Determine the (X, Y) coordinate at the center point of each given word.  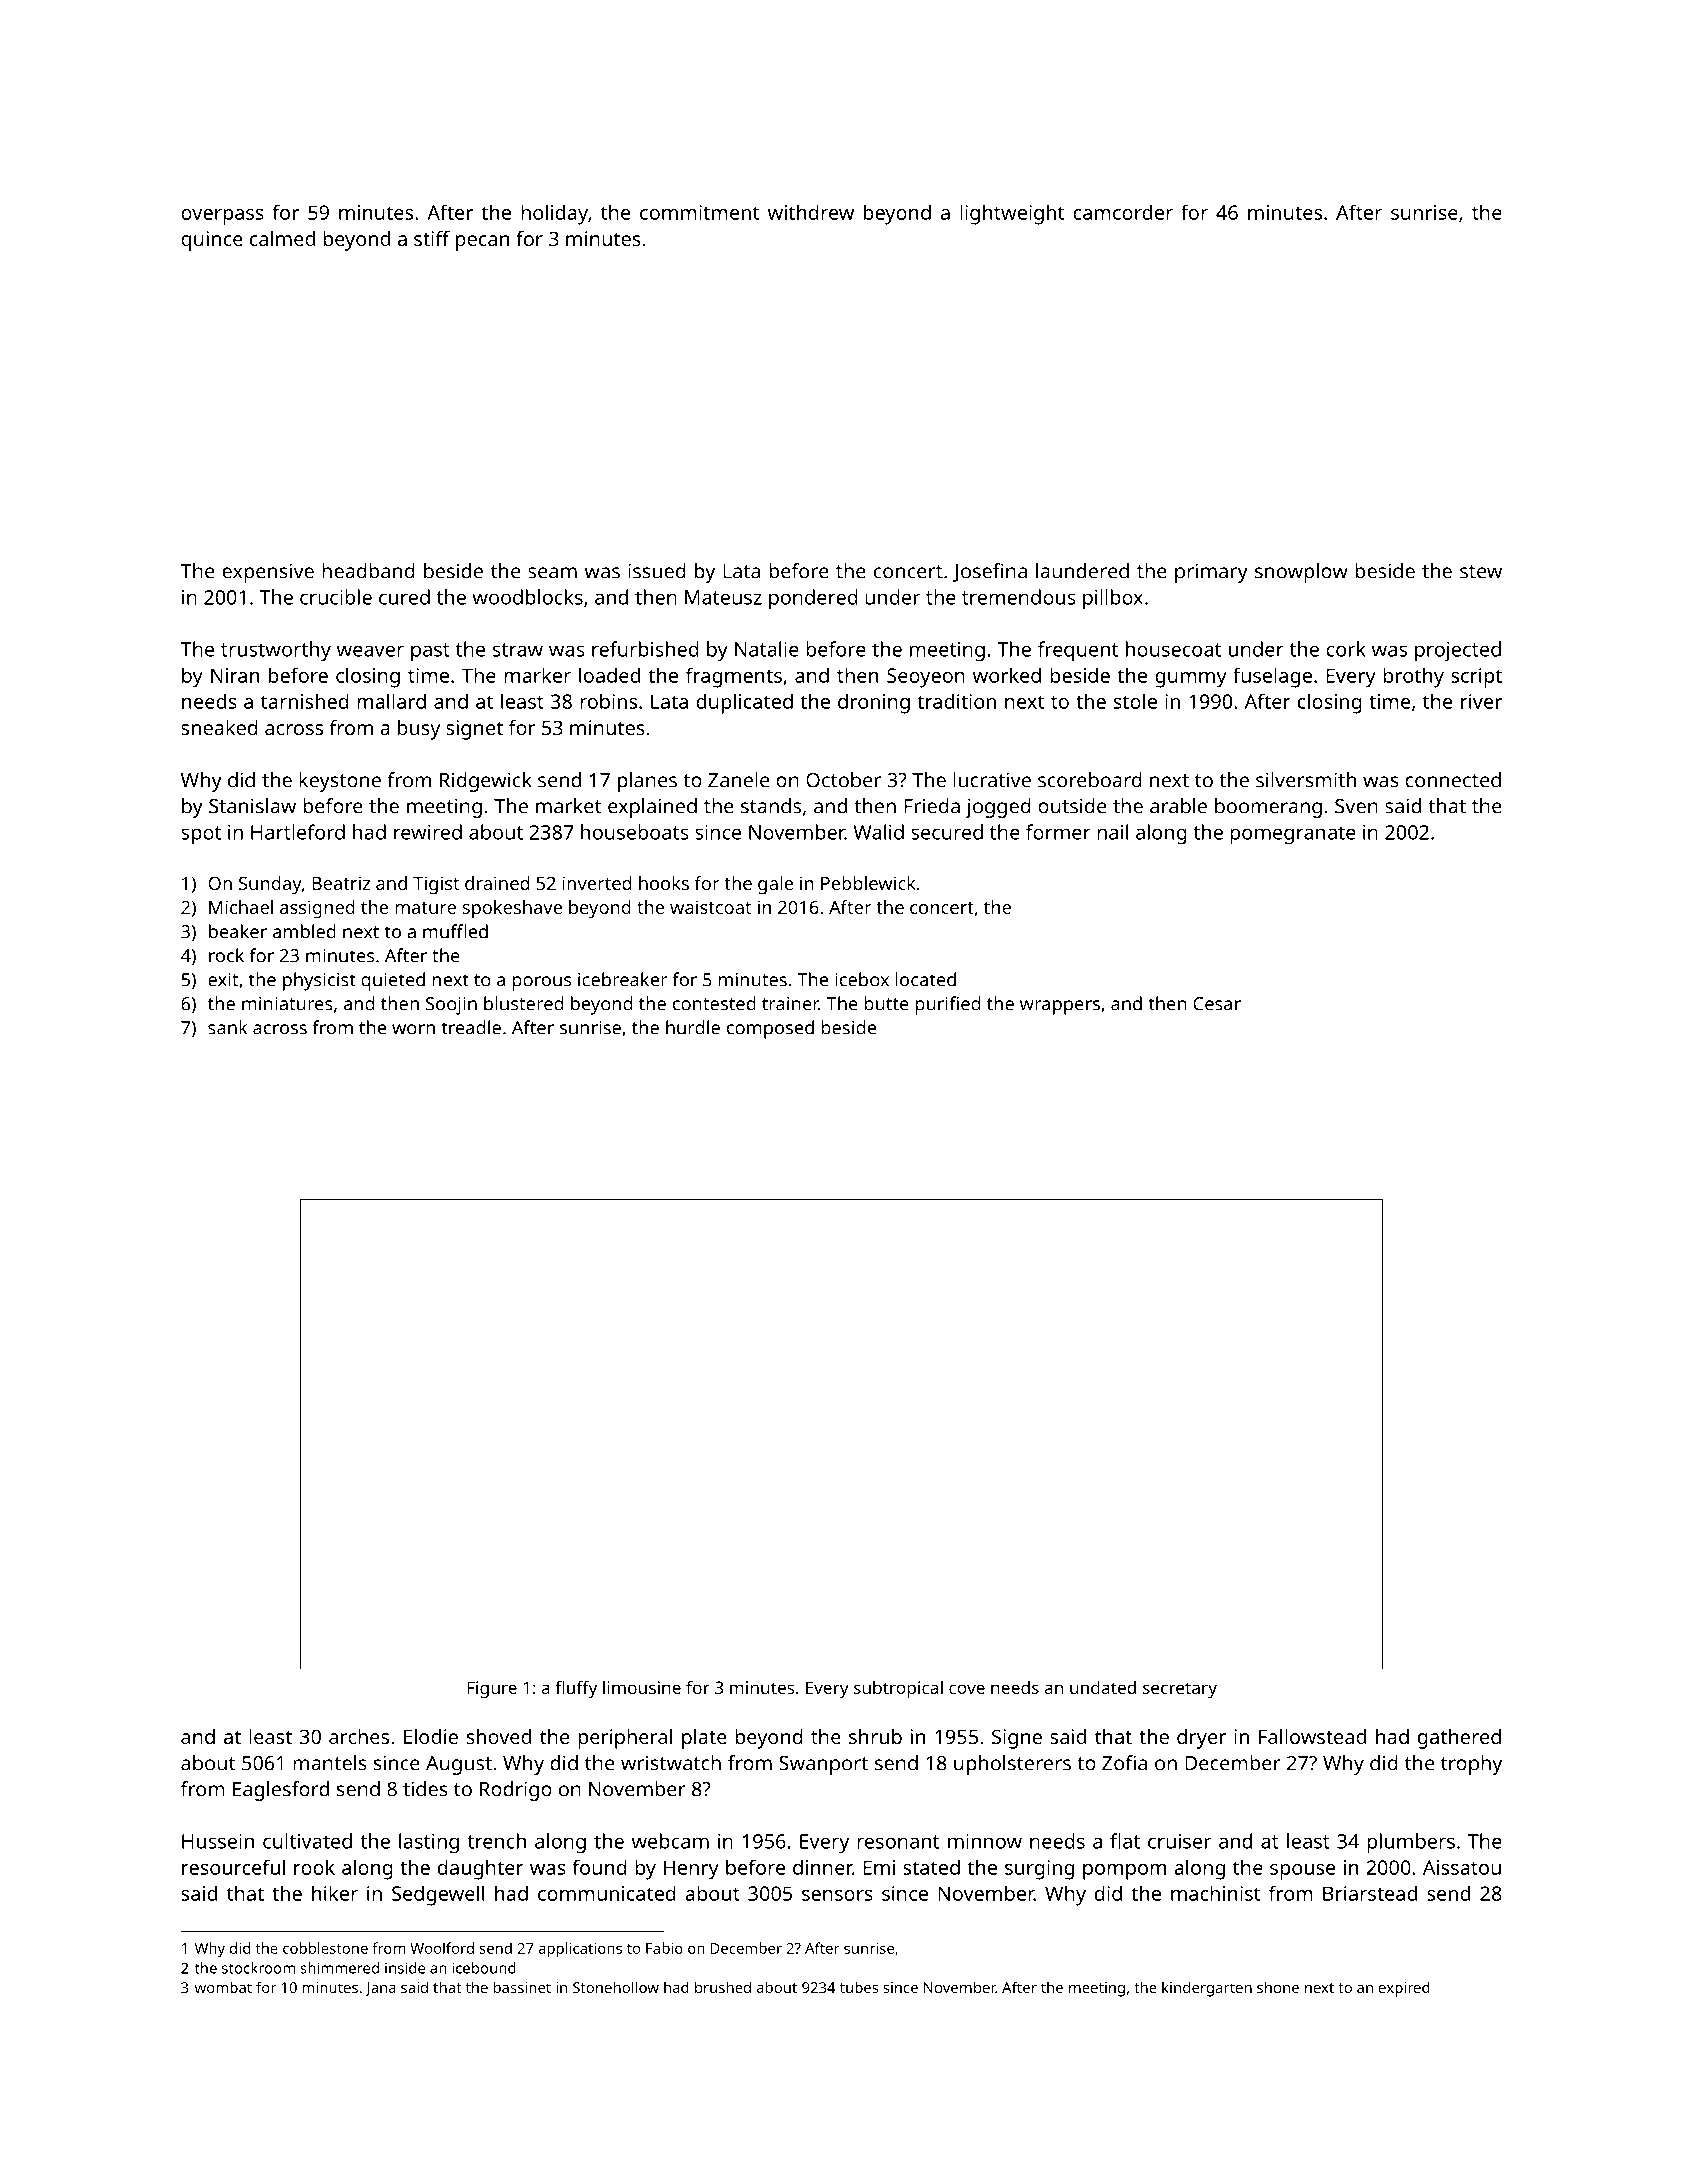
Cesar (1217, 1004)
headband (368, 571)
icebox (862, 979)
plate (704, 1739)
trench (496, 1841)
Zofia (1124, 1763)
